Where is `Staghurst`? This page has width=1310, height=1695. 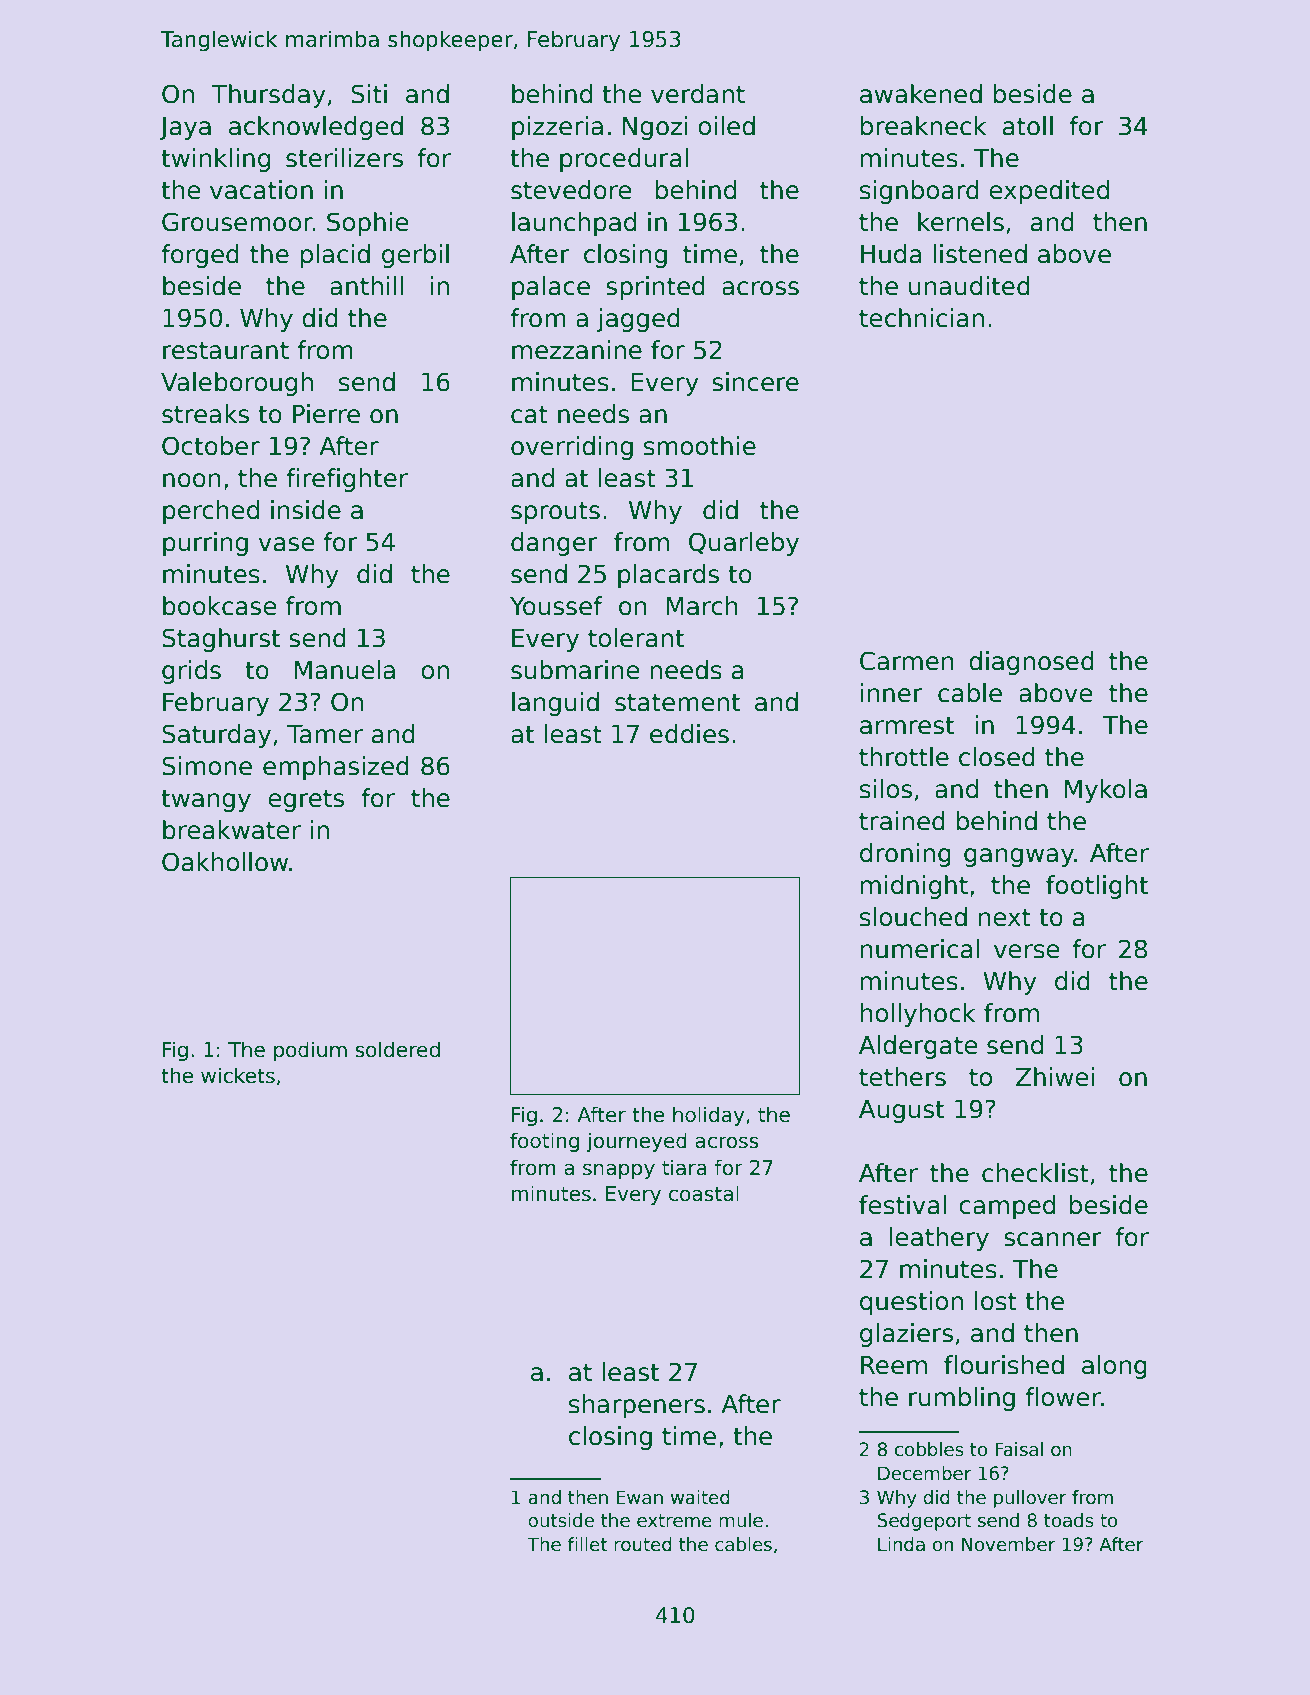
Staghurst is located at coordinates (221, 640).
